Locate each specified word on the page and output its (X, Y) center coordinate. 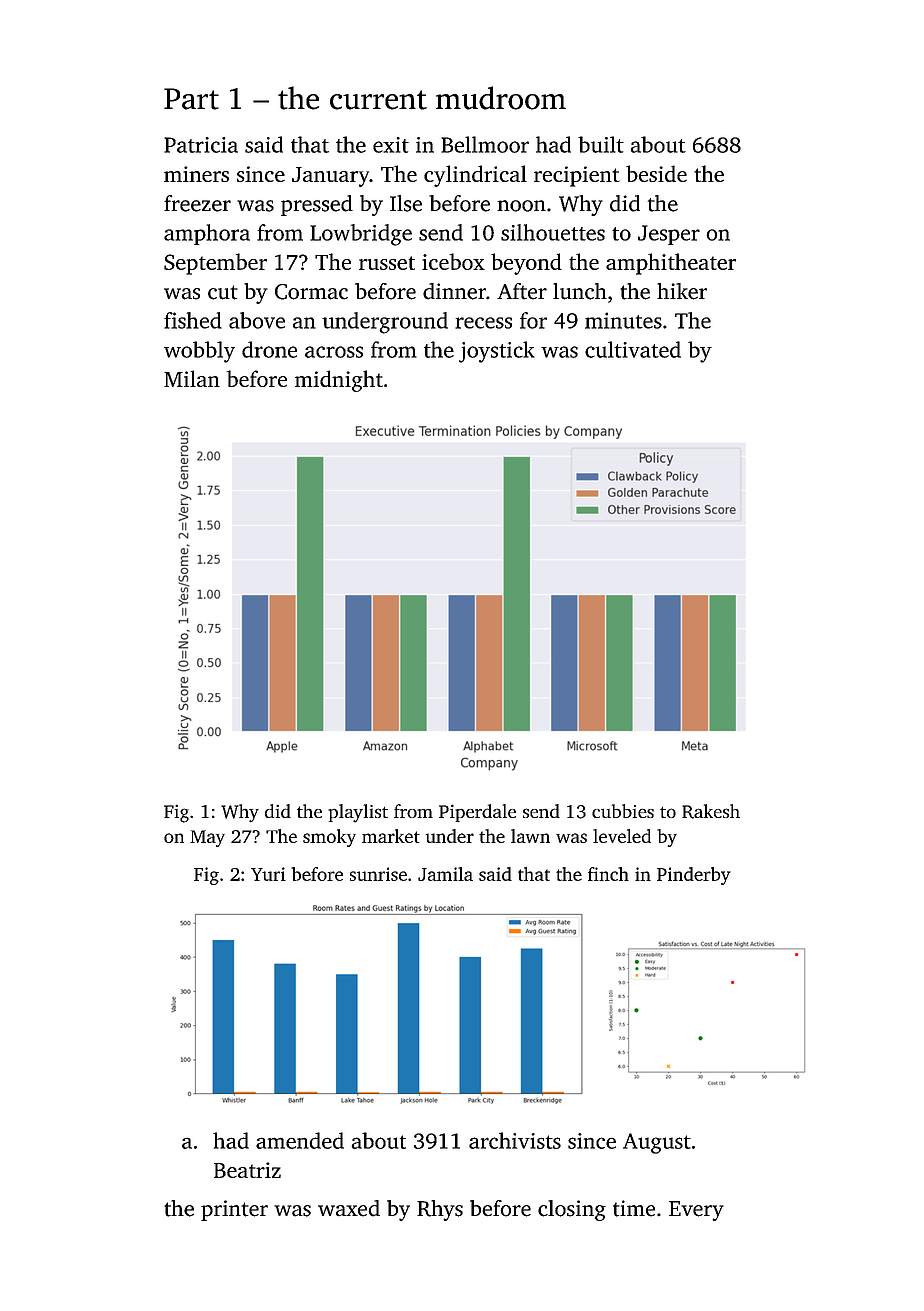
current (378, 100)
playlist (358, 813)
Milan (192, 378)
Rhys (440, 1210)
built (601, 144)
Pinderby (694, 876)
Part (191, 99)
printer (234, 1210)
